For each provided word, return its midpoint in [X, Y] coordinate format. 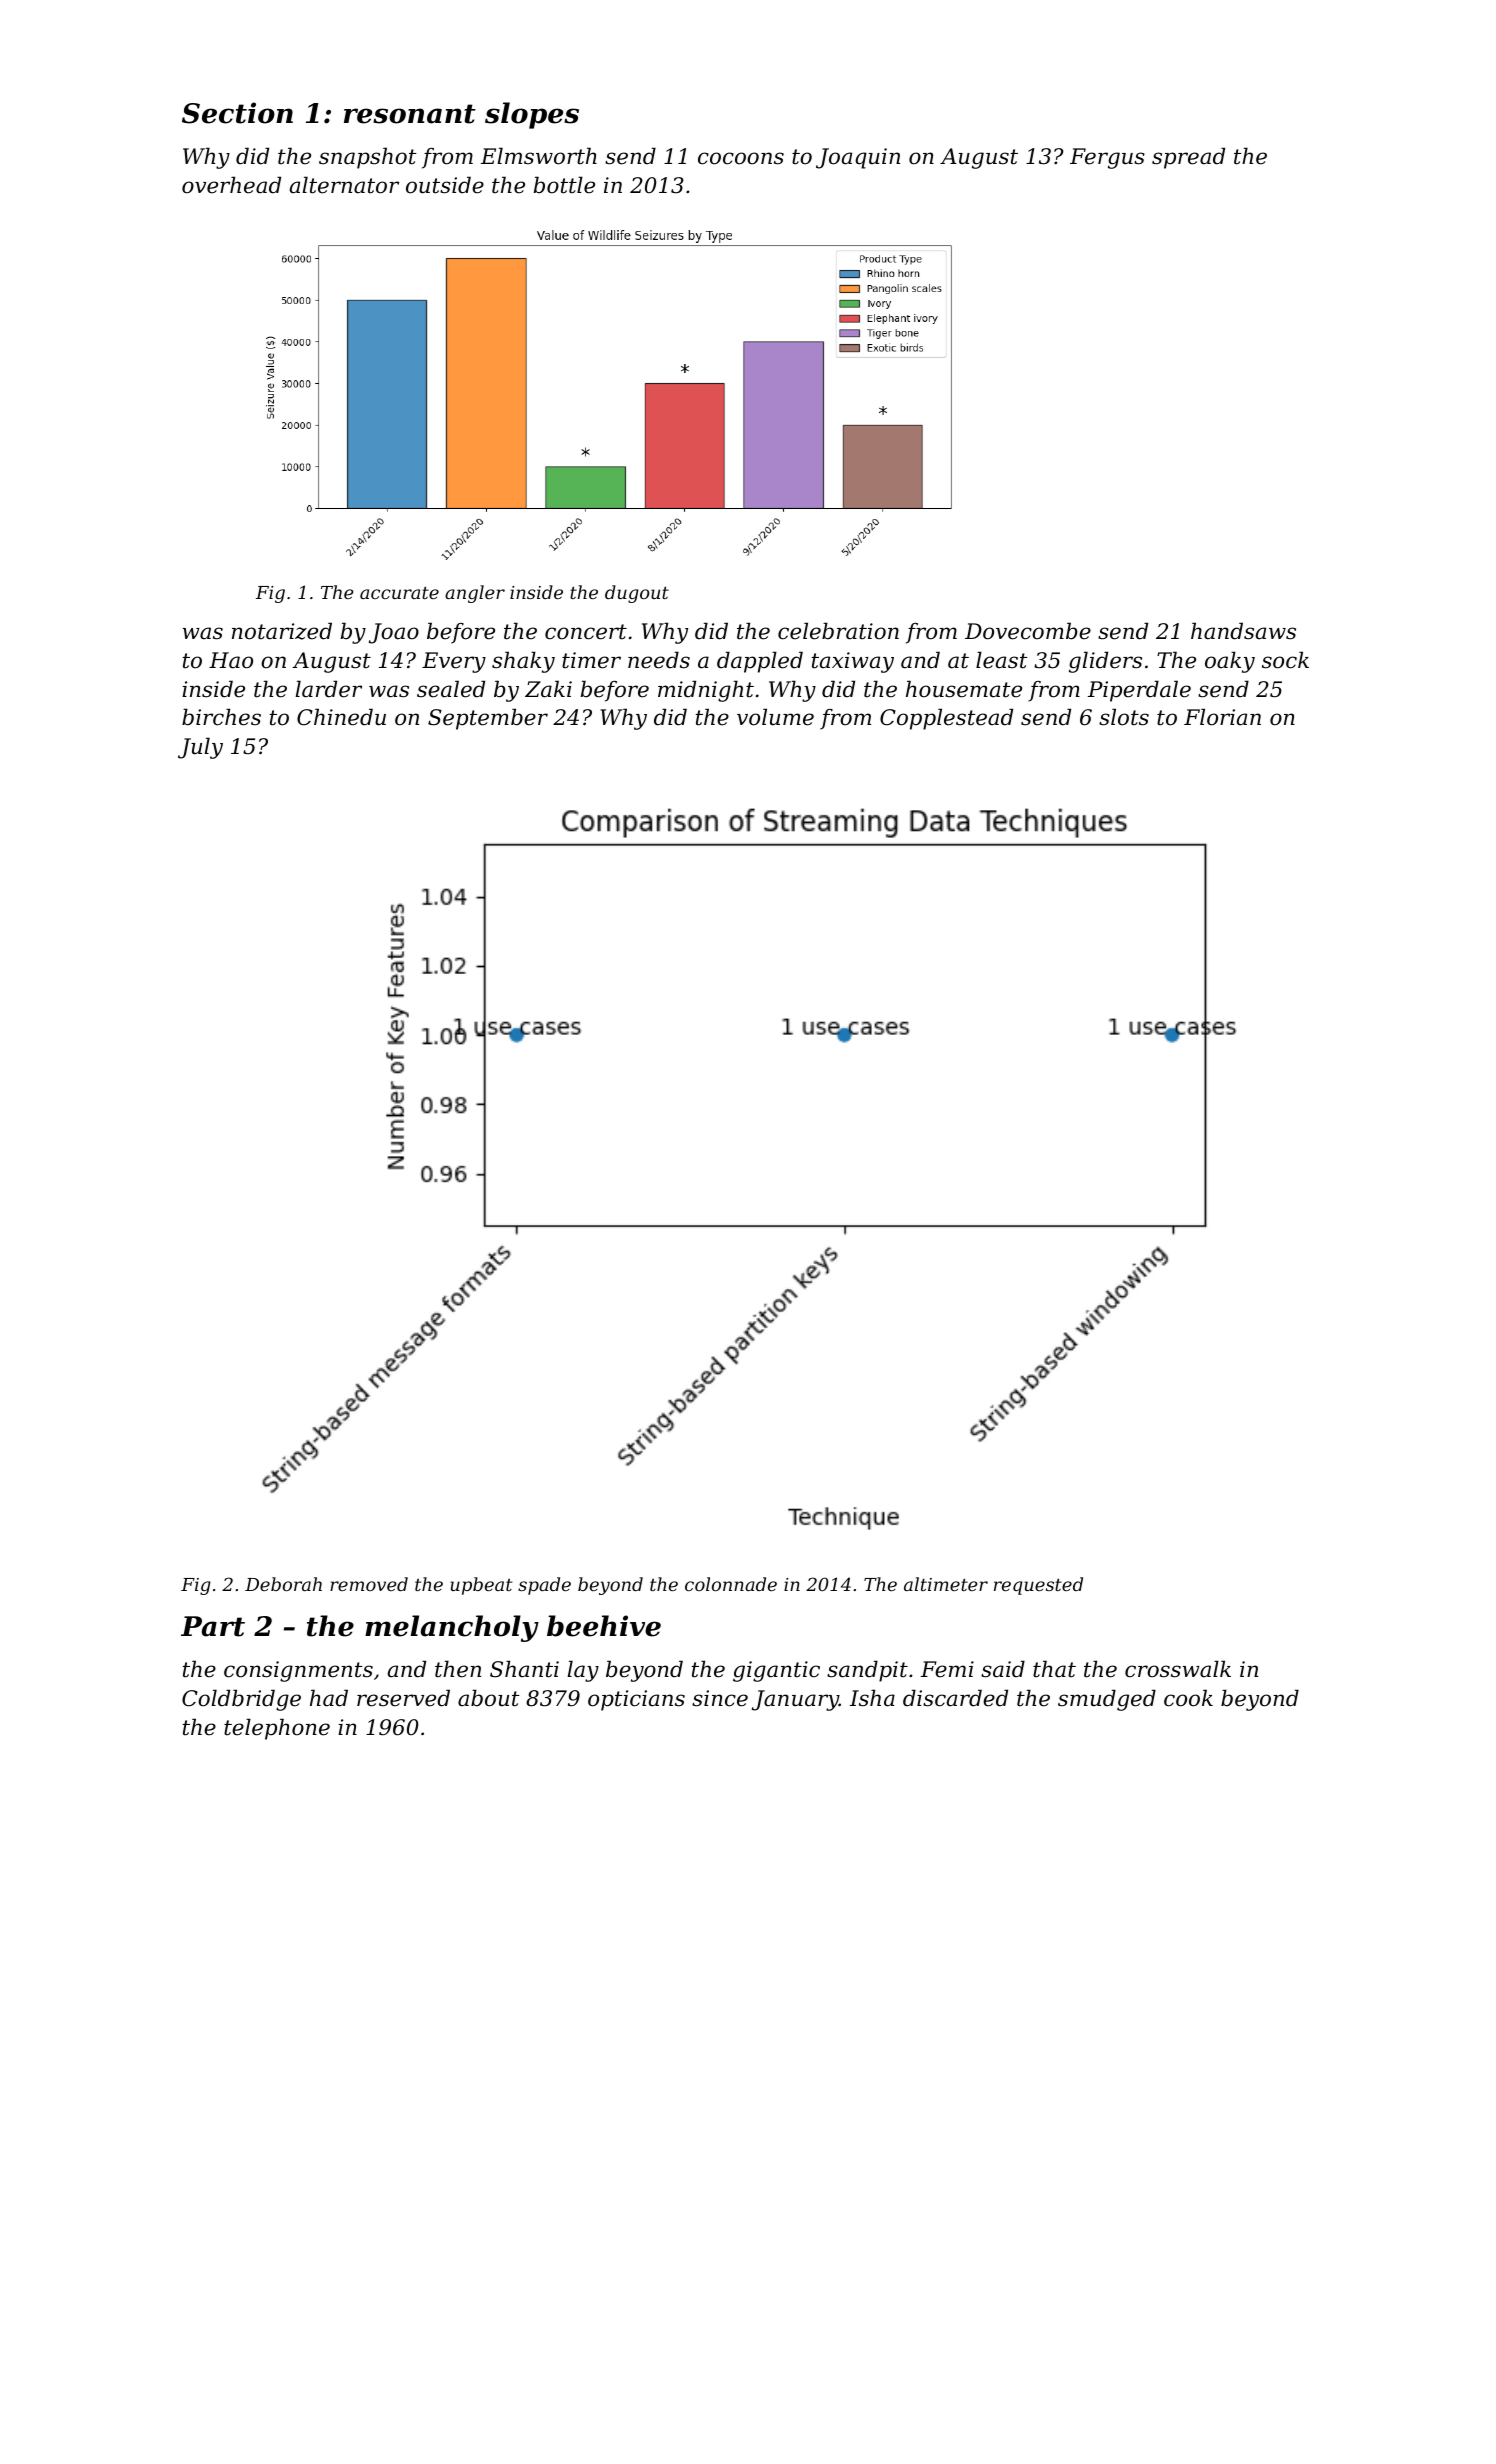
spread [1188, 158]
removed [369, 1584]
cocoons [741, 158]
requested [1038, 1586]
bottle [564, 185]
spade [544, 1586]
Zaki [548, 689]
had [329, 1698]
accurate [399, 593]
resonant [410, 114]
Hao [231, 660]
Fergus [1107, 158]
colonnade [731, 1584]
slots [1124, 717]
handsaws [1243, 631]
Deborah [283, 1584]
